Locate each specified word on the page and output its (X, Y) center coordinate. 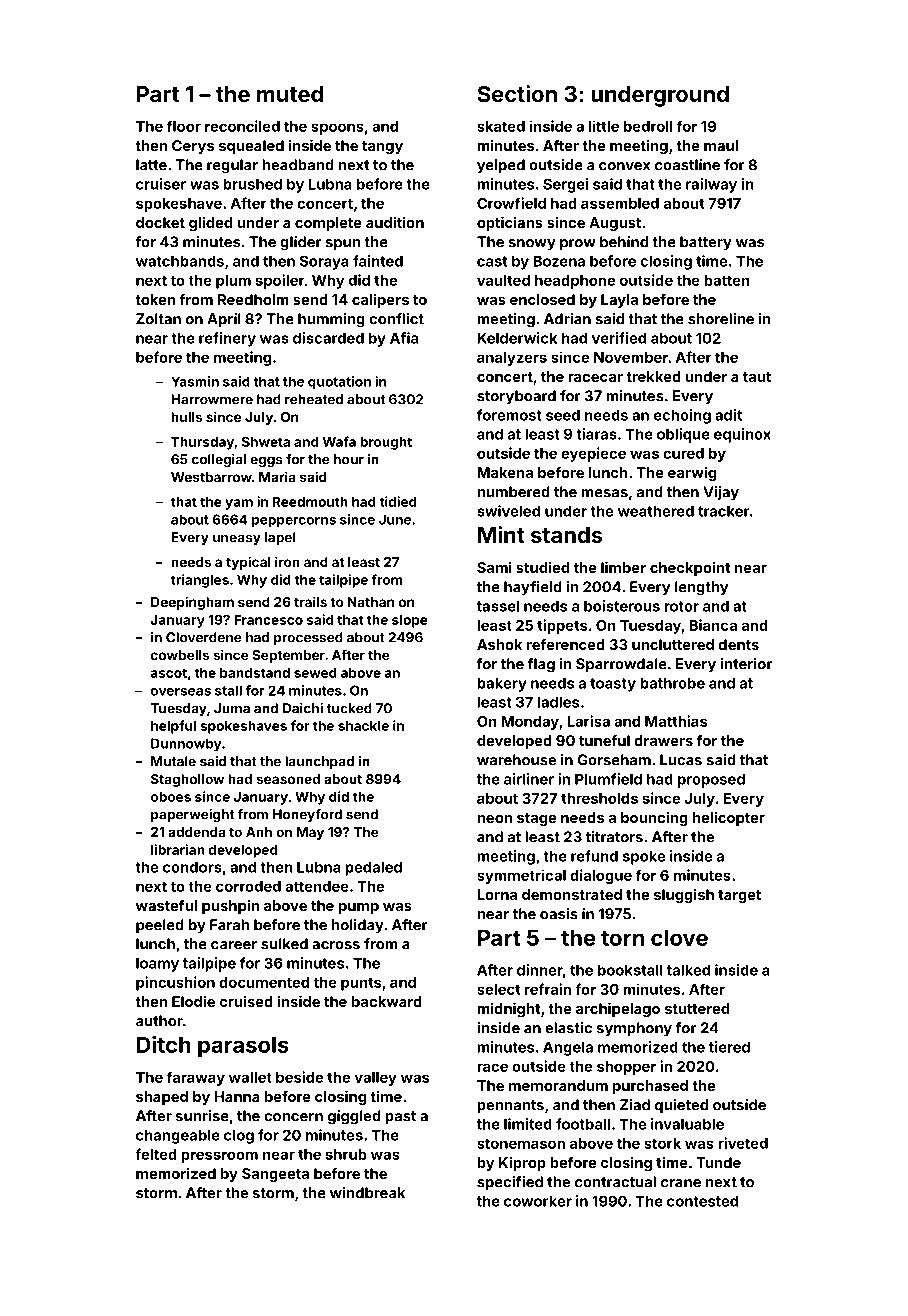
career (234, 945)
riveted (743, 1143)
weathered (656, 511)
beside (299, 1077)
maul (721, 145)
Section (517, 93)
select (498, 989)
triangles (200, 581)
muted (290, 94)
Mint (501, 534)
